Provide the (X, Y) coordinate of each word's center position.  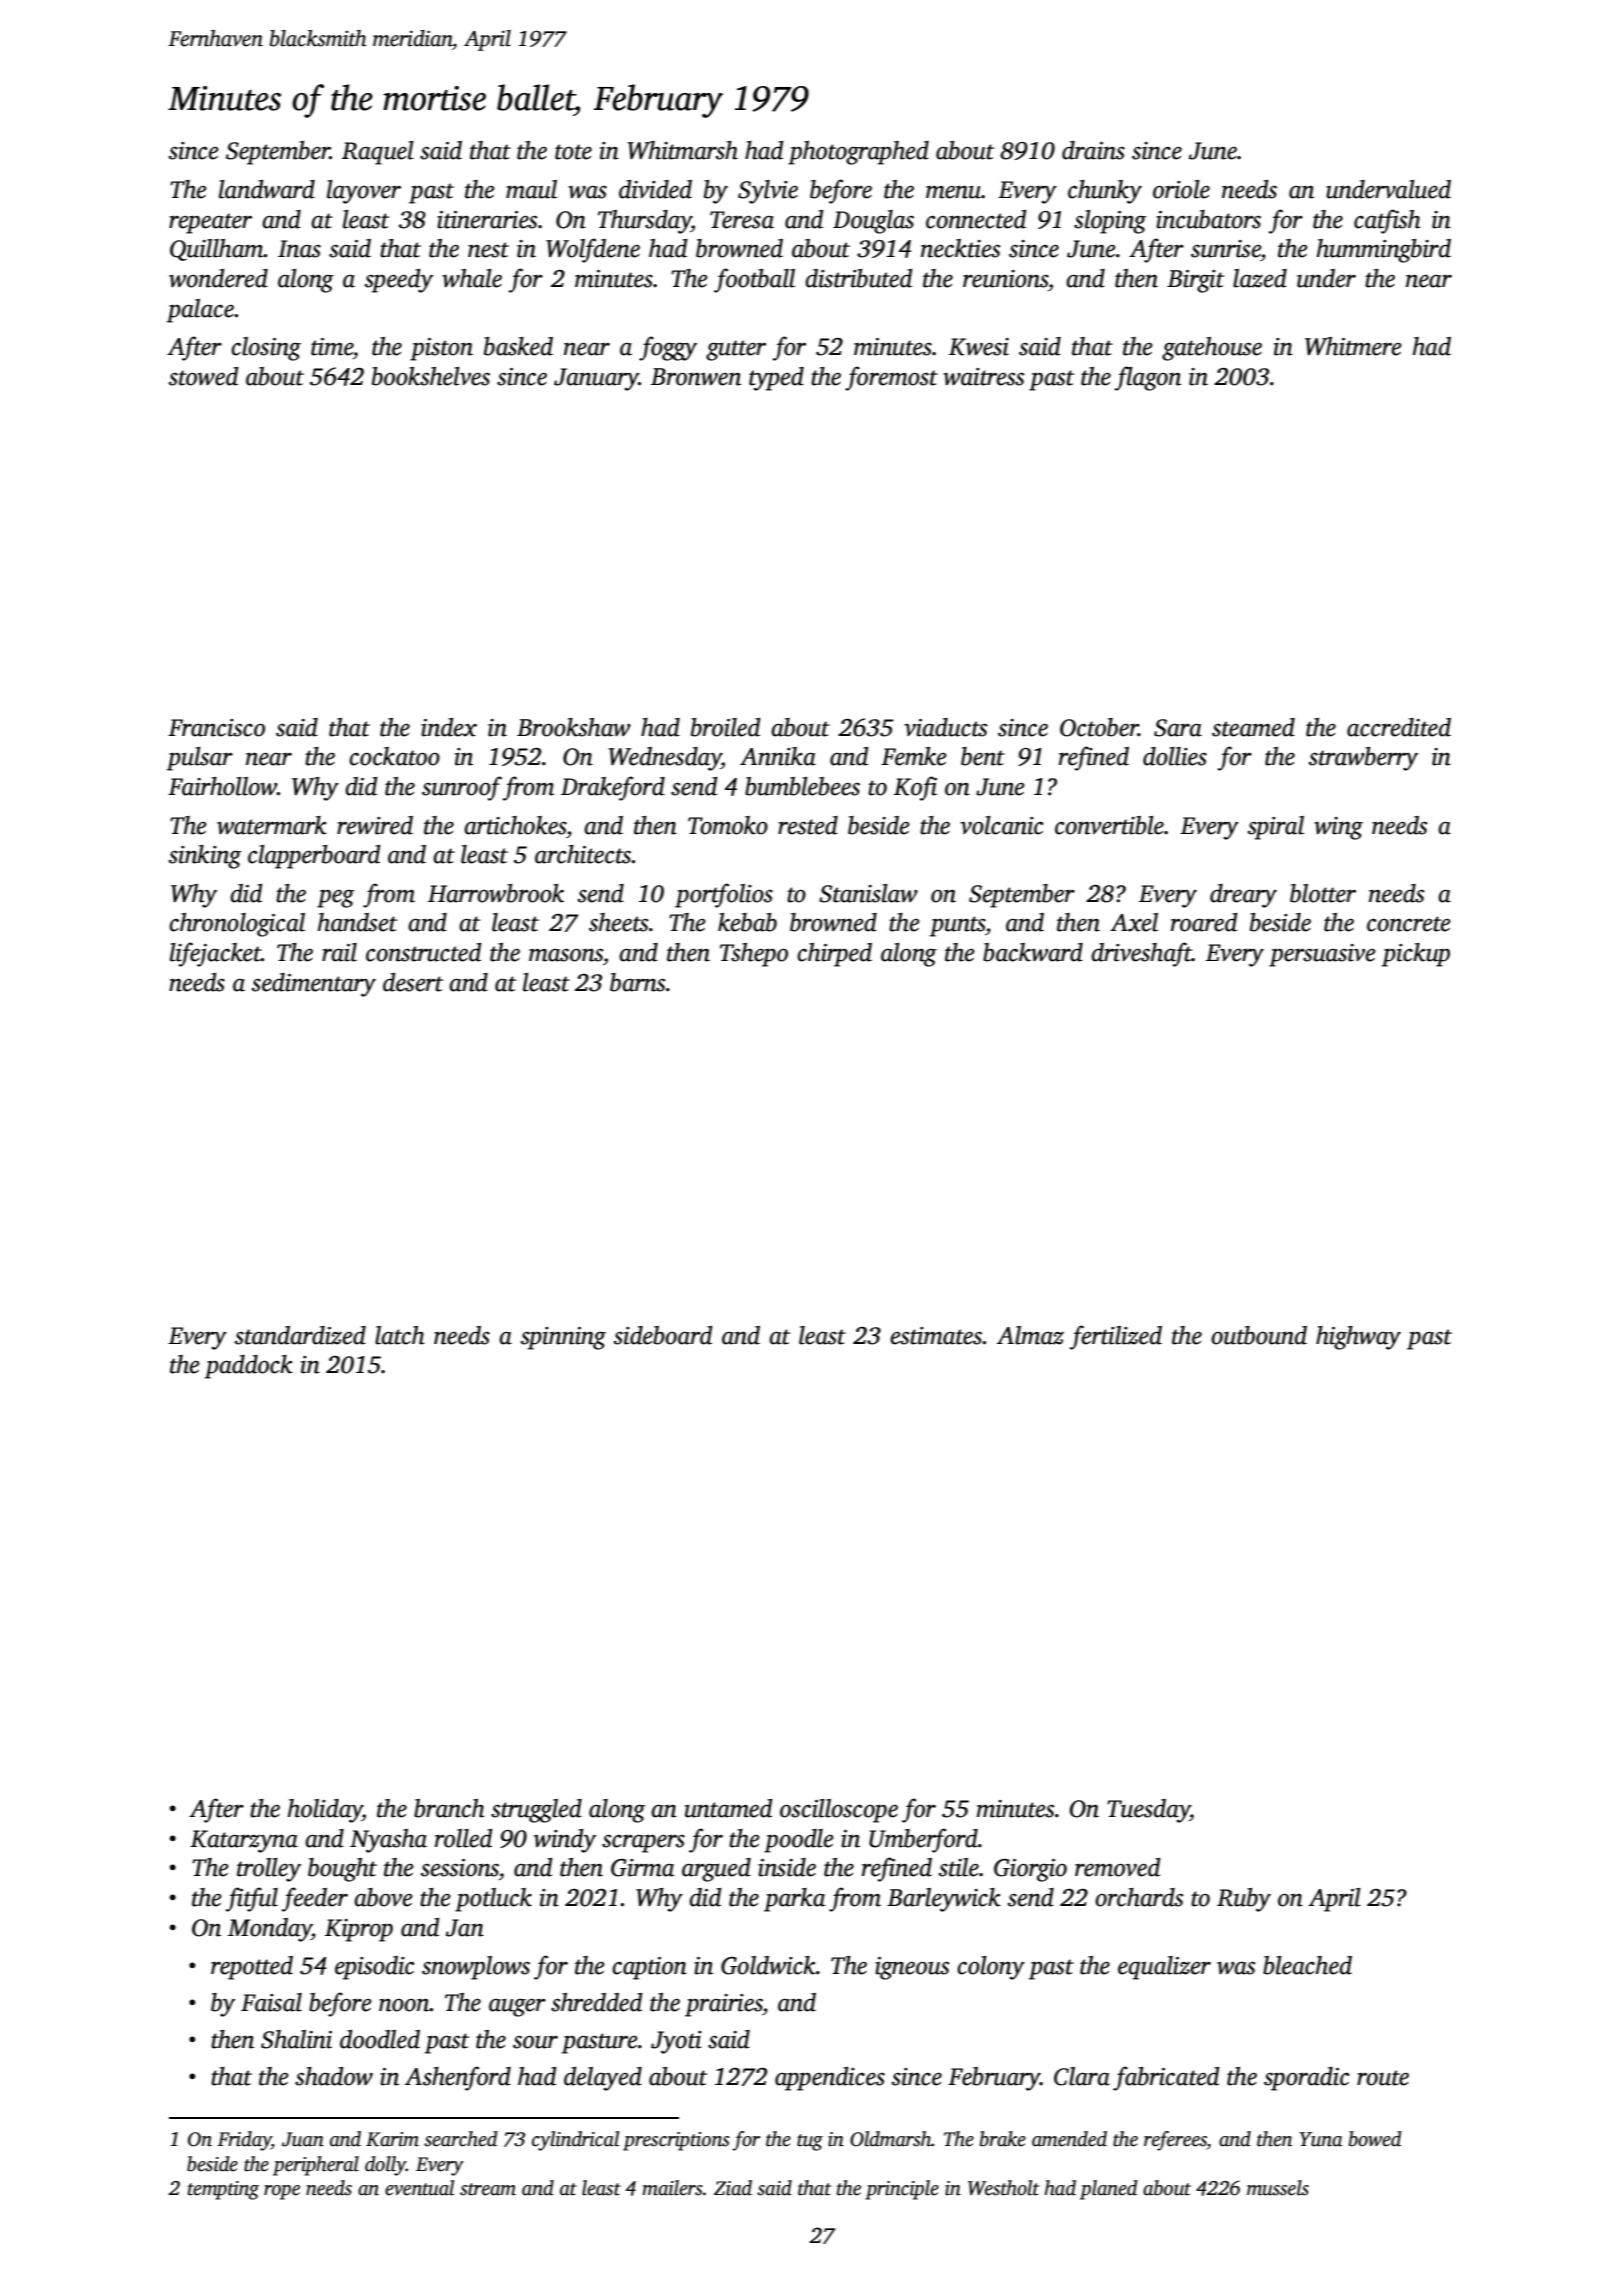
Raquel (378, 153)
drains (1093, 150)
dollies (1175, 756)
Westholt (1003, 2188)
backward (1033, 952)
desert (413, 982)
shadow (334, 2076)
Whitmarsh (682, 150)
